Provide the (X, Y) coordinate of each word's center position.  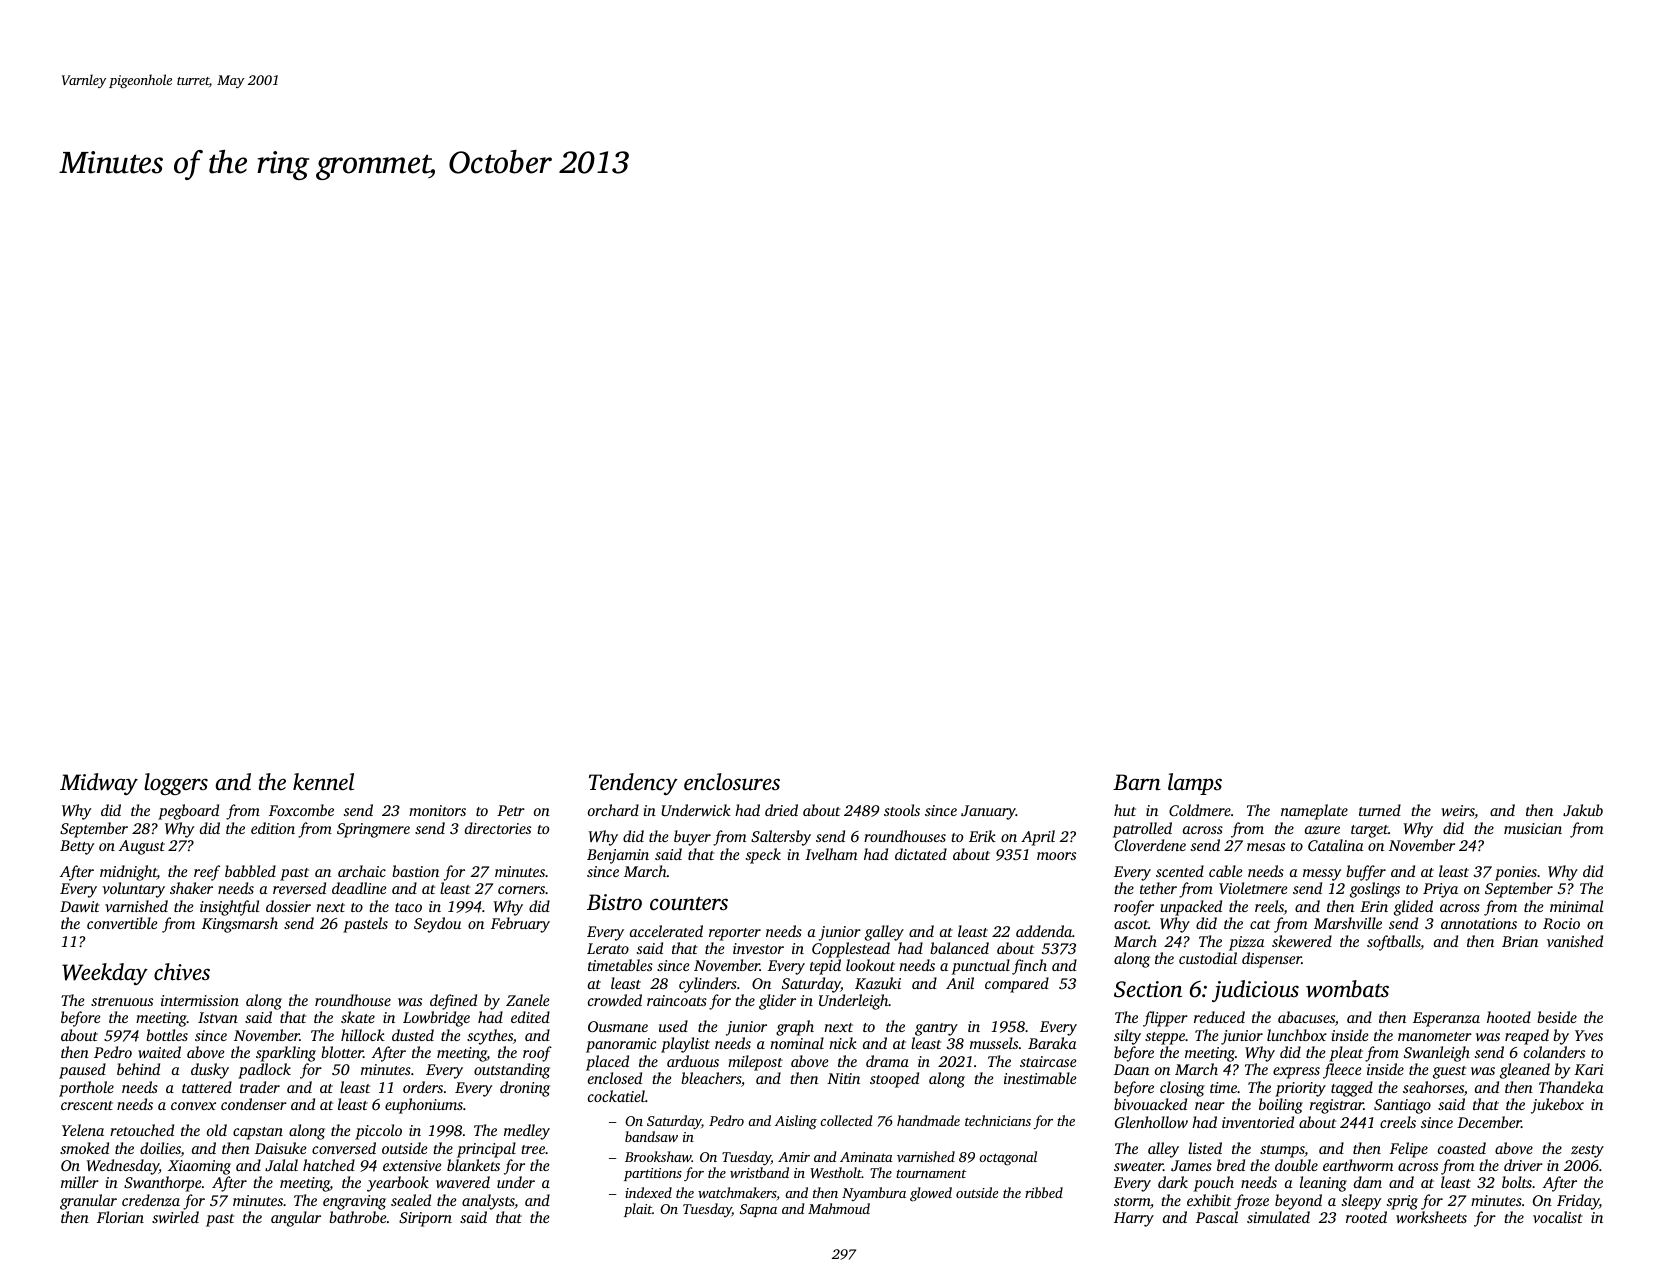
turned (1380, 810)
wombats (1347, 989)
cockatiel (616, 1096)
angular (296, 1219)
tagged (1352, 1089)
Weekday (105, 974)
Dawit (80, 906)
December (1489, 1122)
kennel (323, 781)
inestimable (1040, 1078)
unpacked (1191, 908)
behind (138, 1069)
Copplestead (851, 950)
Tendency (633, 784)
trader (260, 1087)
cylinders (708, 985)
